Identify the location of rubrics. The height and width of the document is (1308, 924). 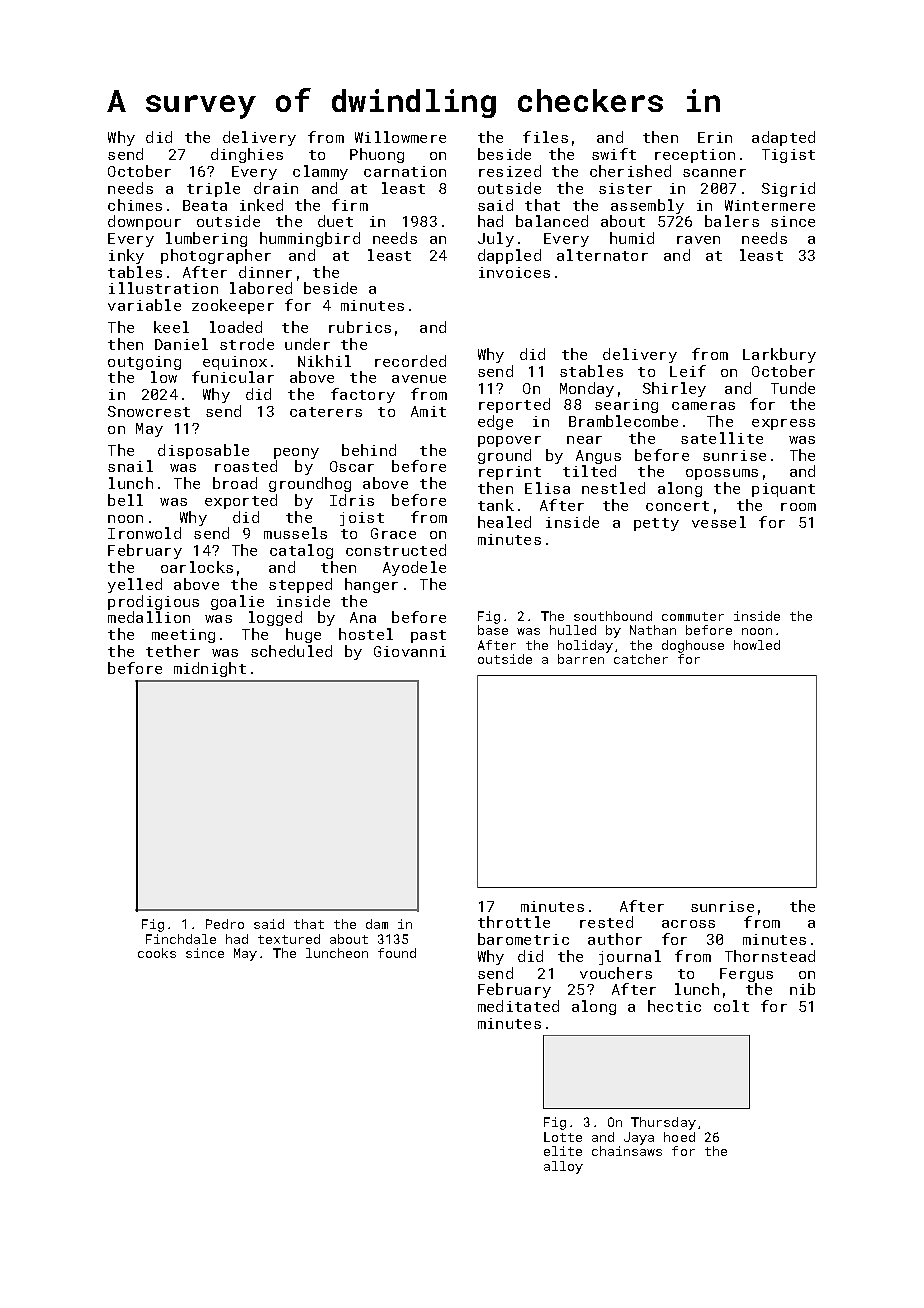
(360, 327).
